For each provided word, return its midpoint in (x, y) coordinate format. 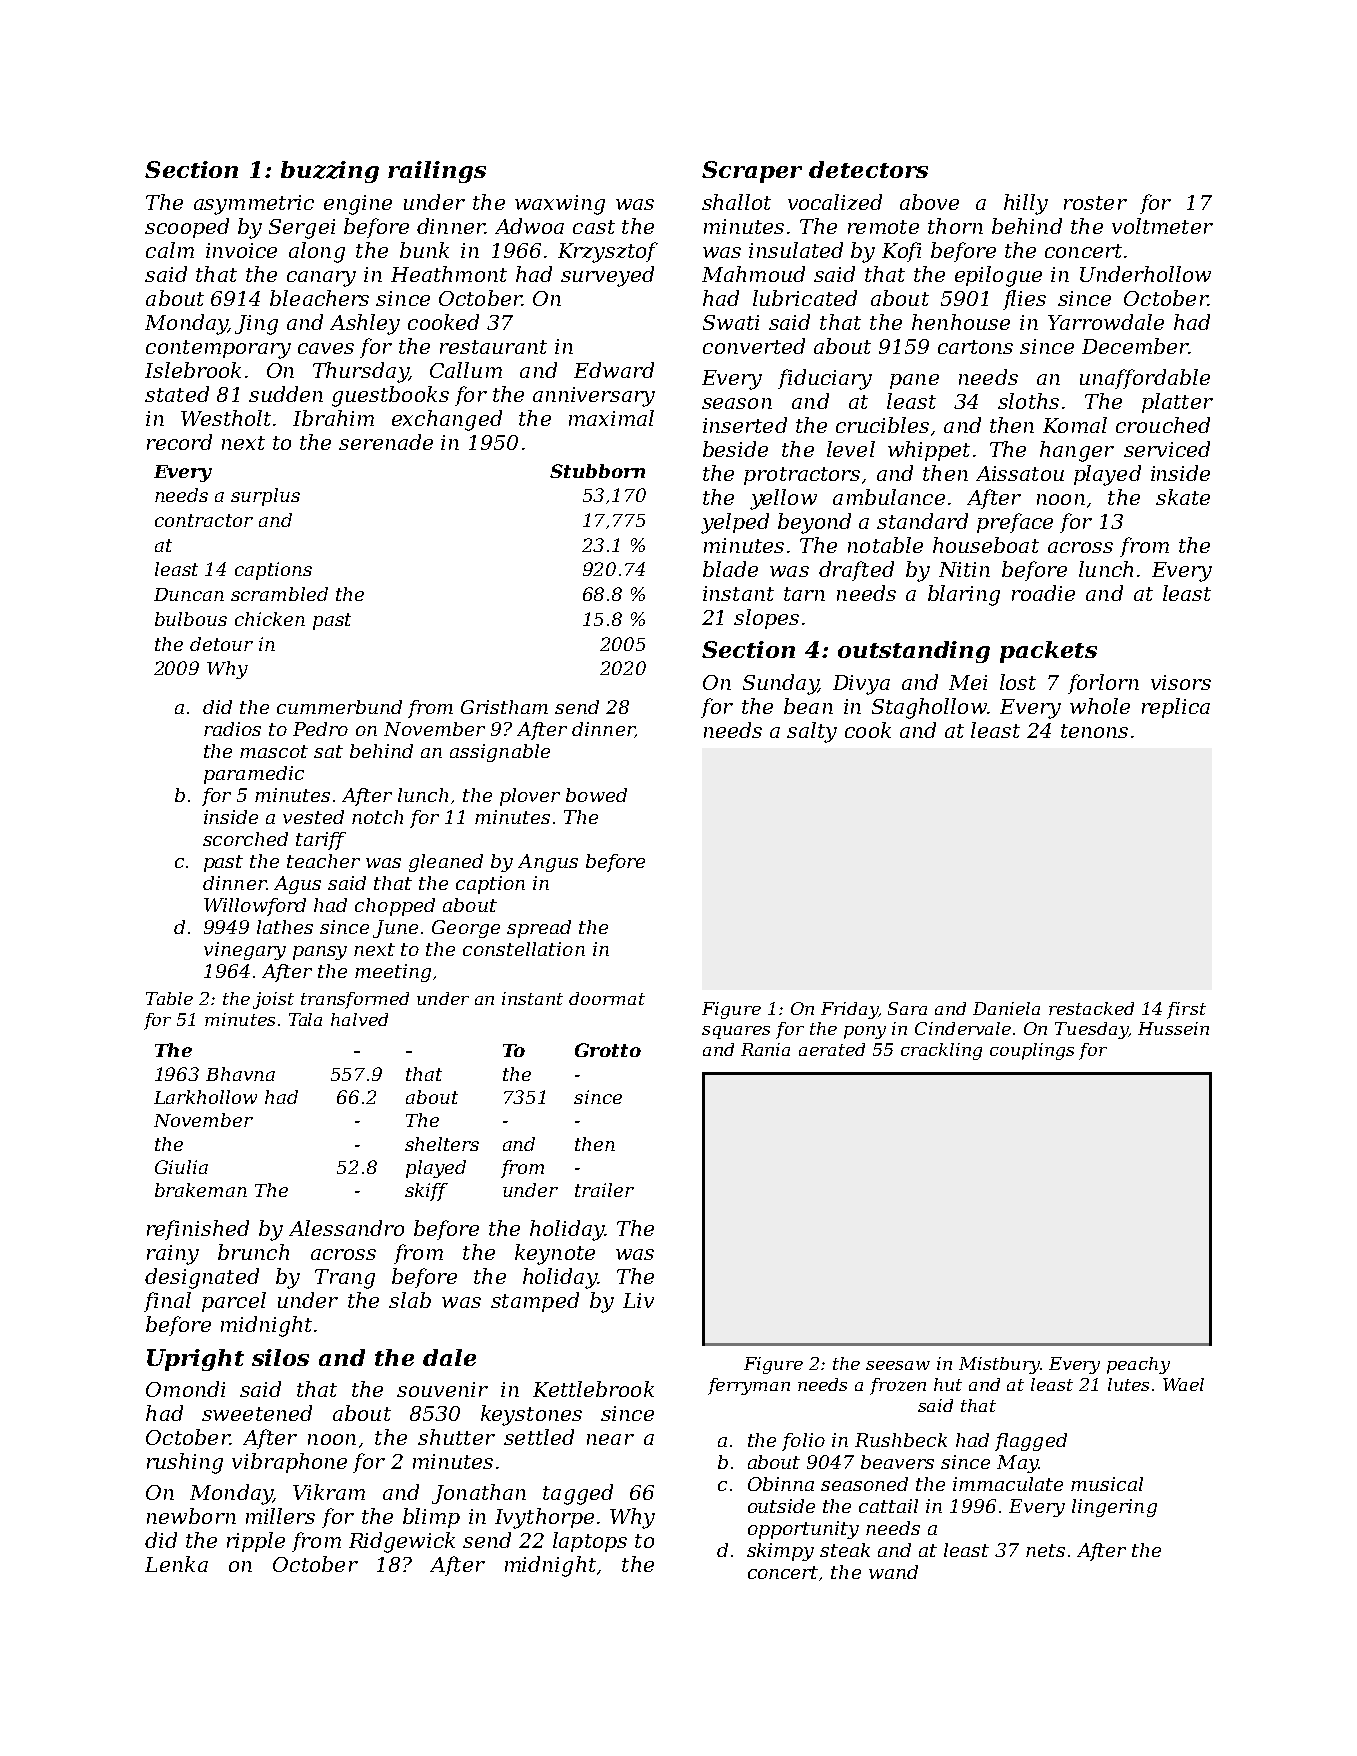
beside (735, 449)
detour (221, 644)
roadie (1043, 593)
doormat (607, 998)
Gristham (504, 707)
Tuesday (1091, 1030)
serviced (1167, 449)
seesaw (898, 1365)
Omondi (185, 1389)
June (395, 929)
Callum (466, 370)
